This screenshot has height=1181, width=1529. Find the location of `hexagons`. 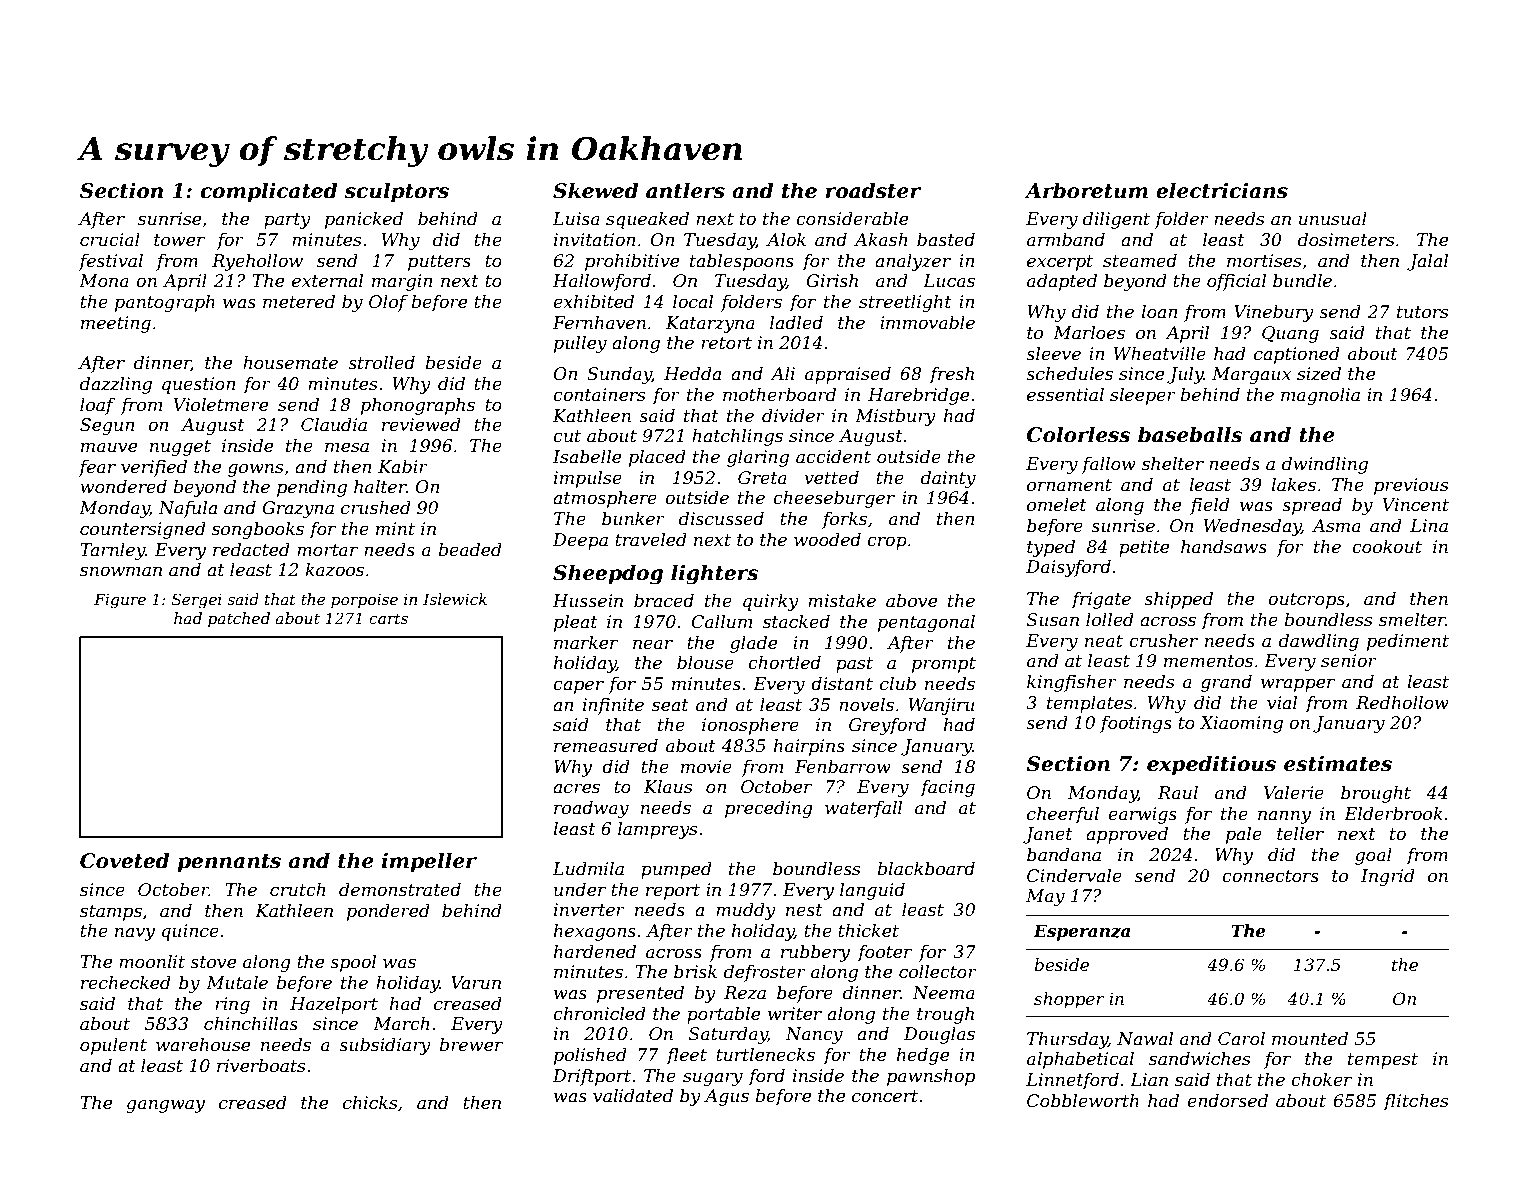

hexagons is located at coordinates (595, 932).
